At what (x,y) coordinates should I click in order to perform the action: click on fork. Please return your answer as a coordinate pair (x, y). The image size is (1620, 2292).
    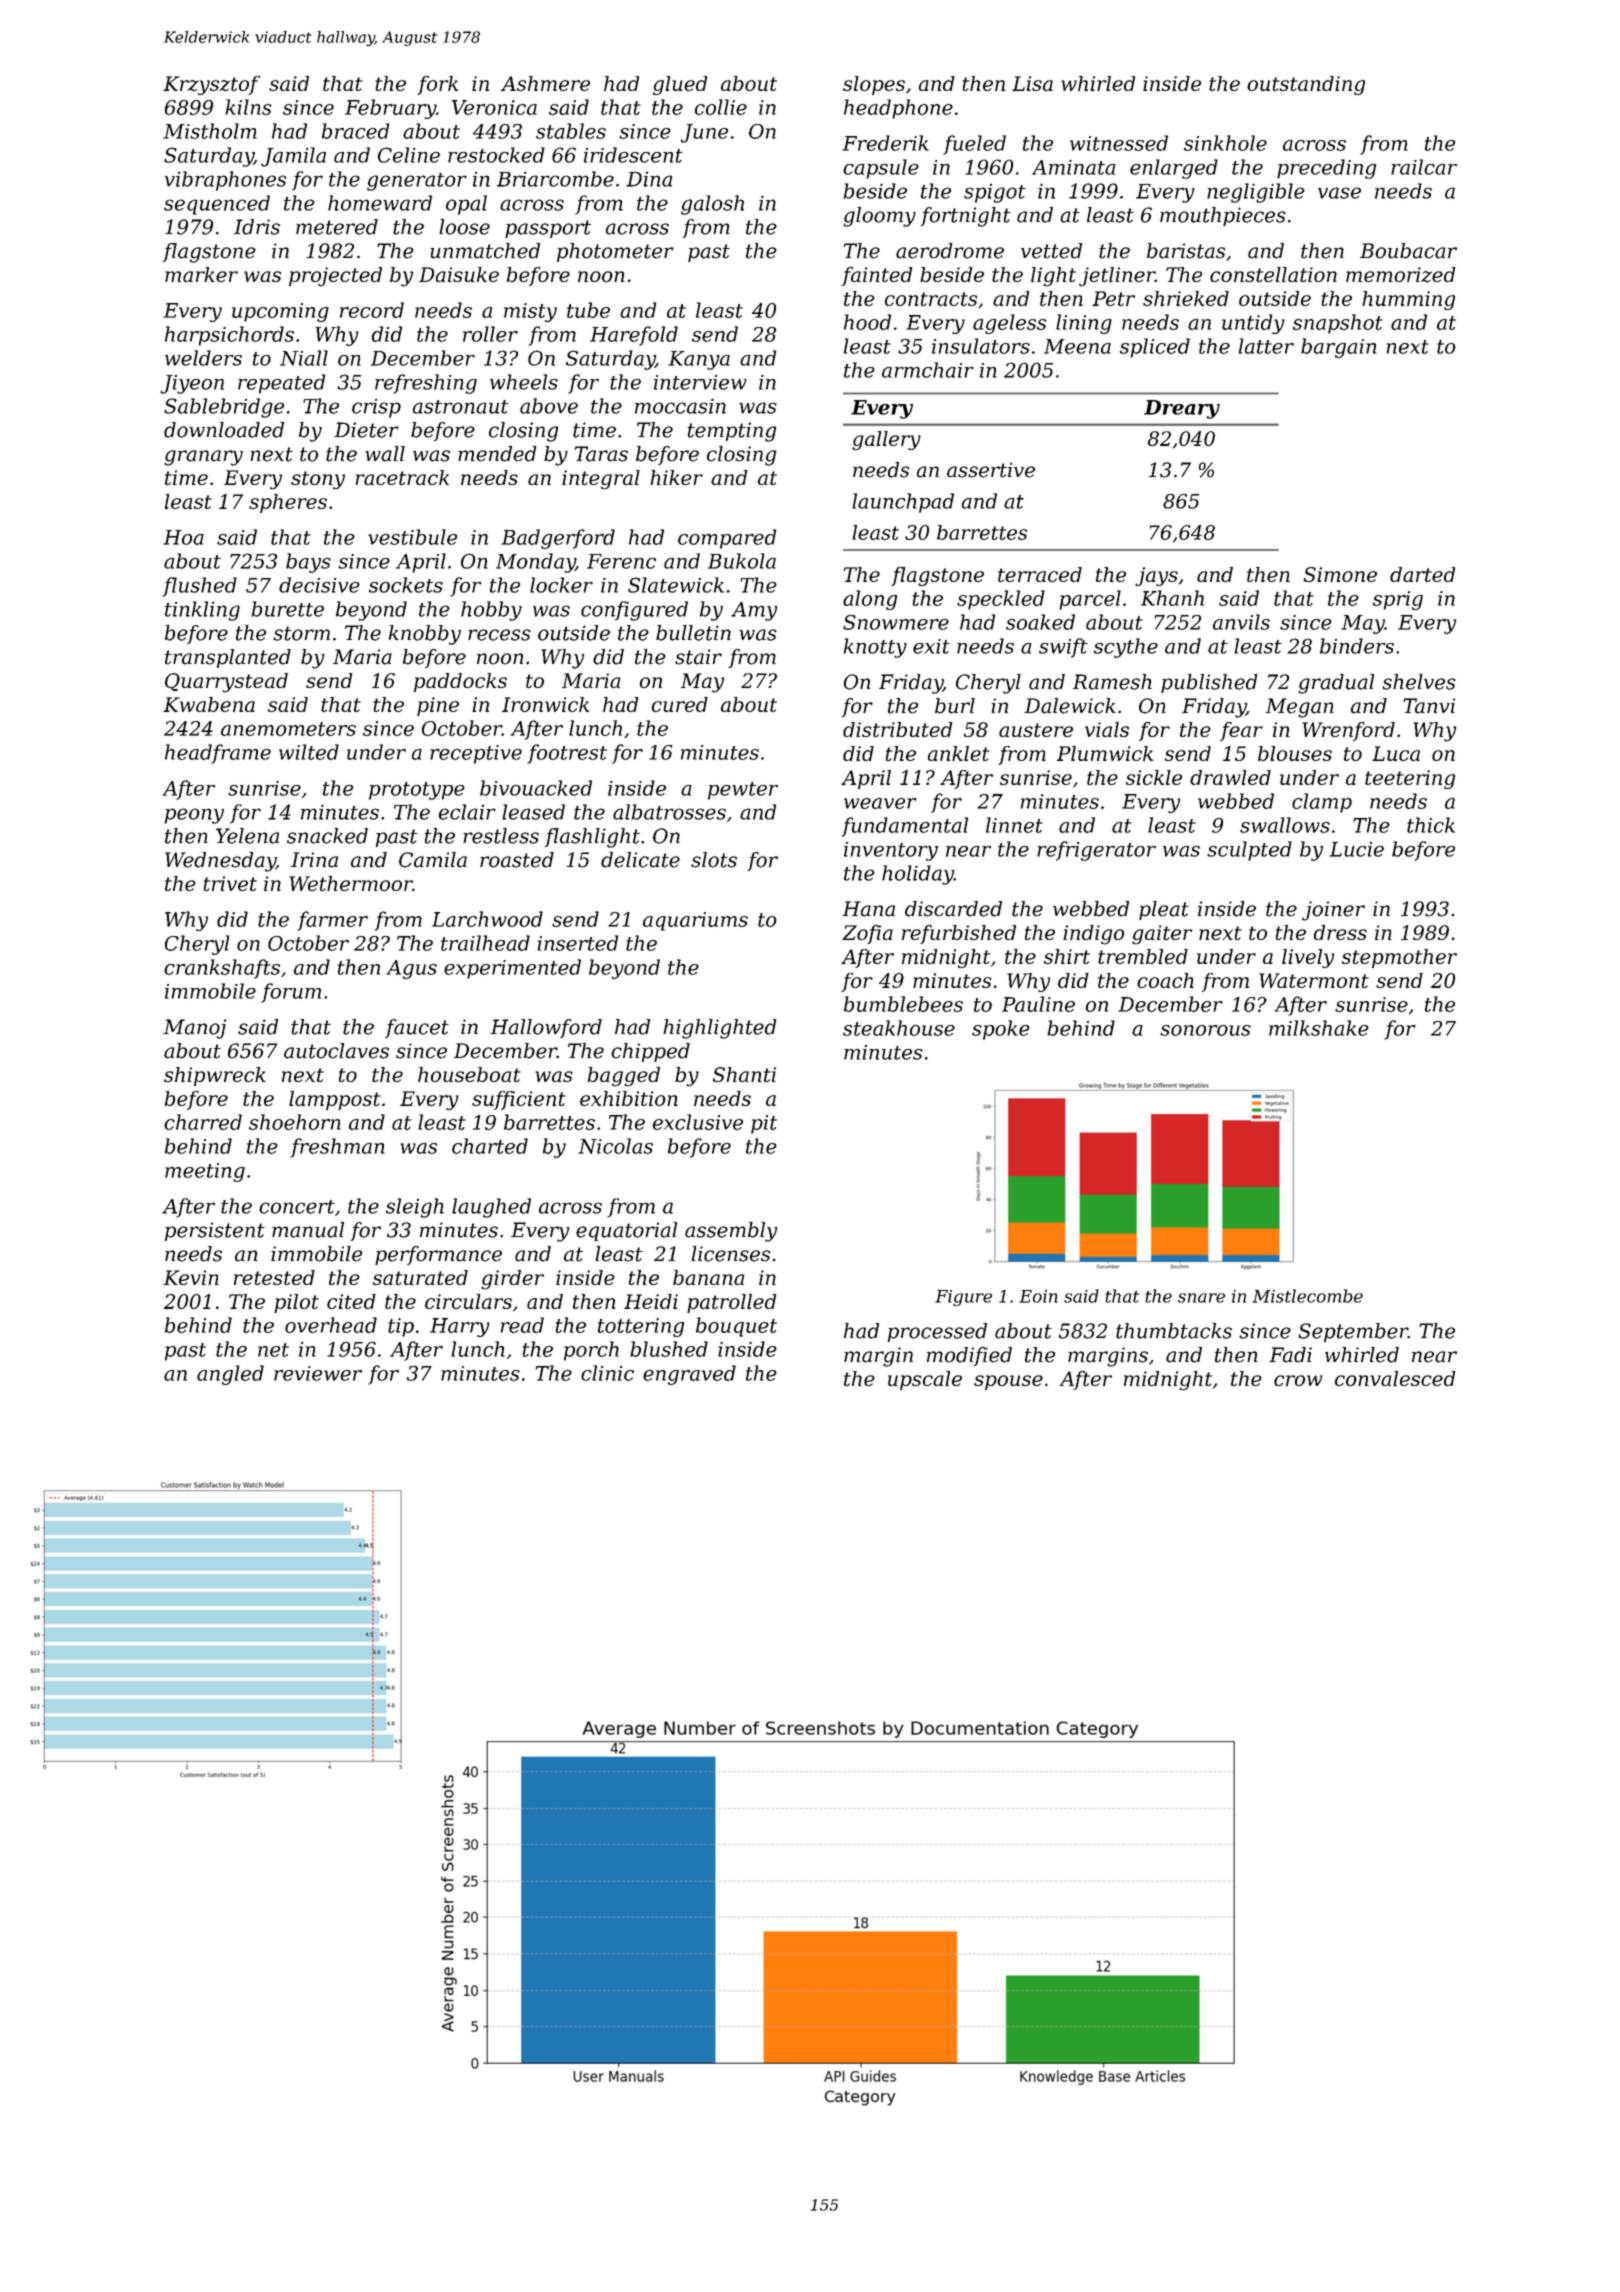
    Looking at the image, I should click on (437, 85).
